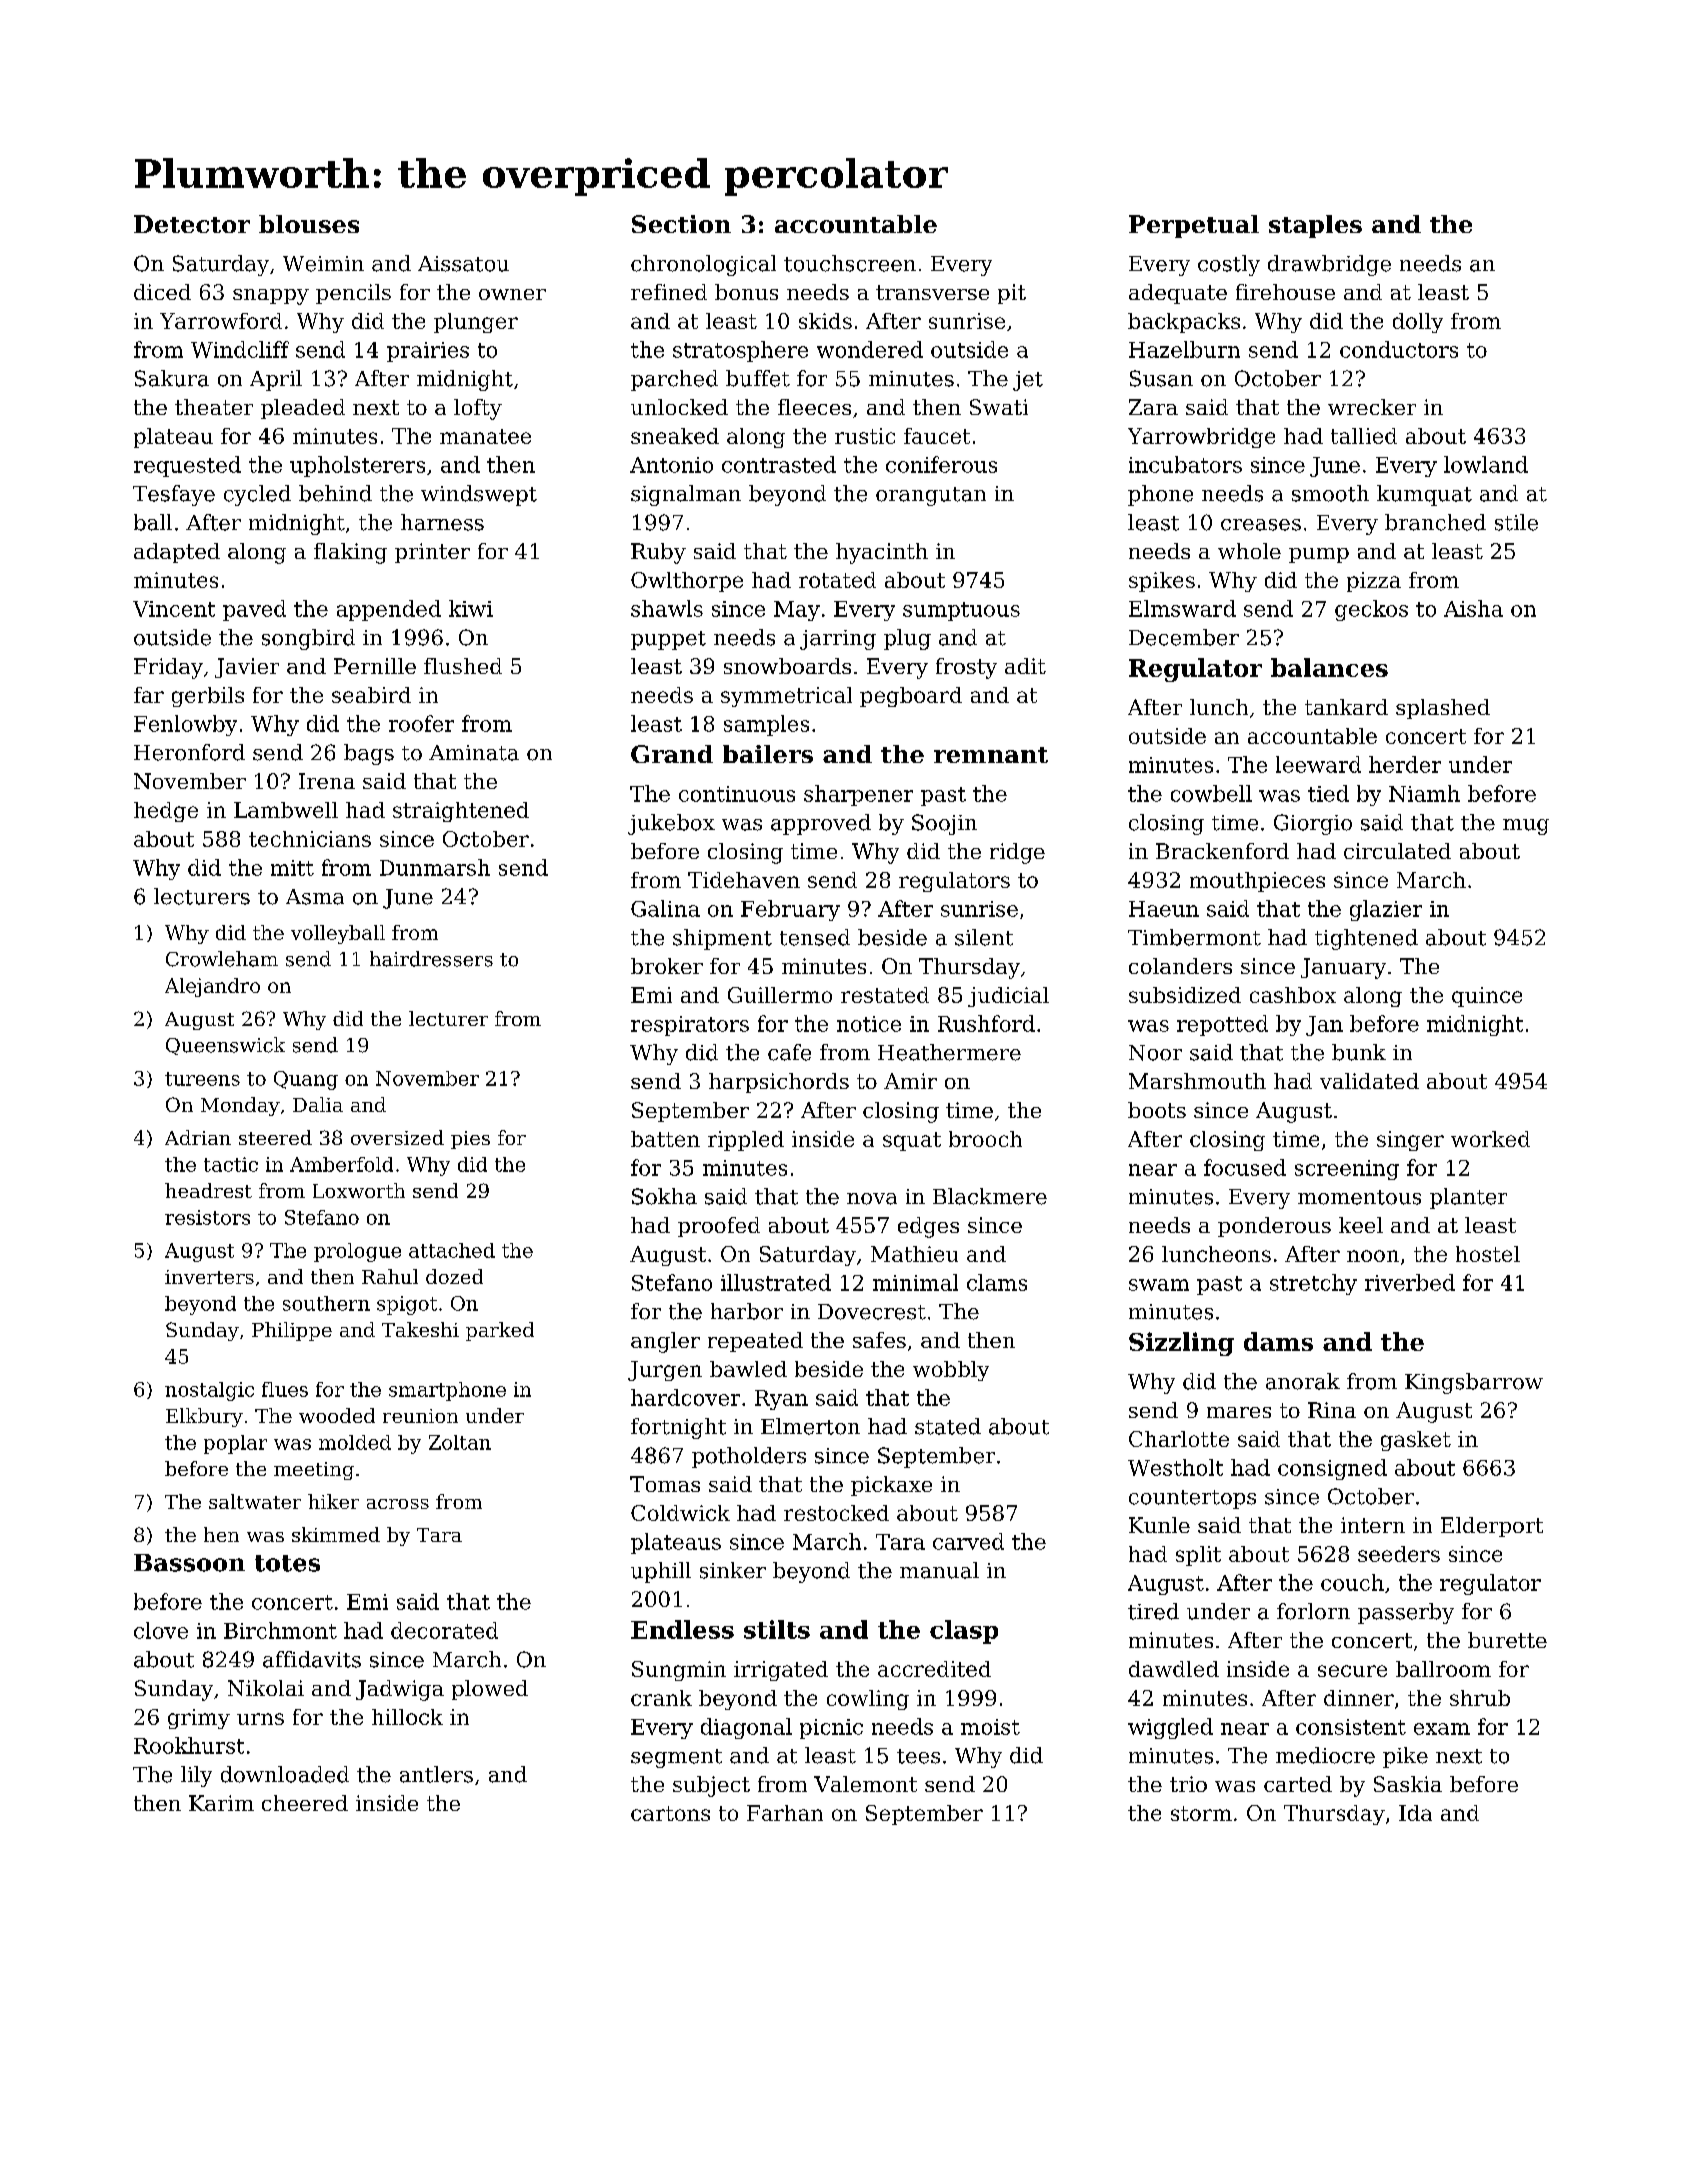 The image size is (1683, 2178). I want to click on Westholt, so click(1175, 1467).
